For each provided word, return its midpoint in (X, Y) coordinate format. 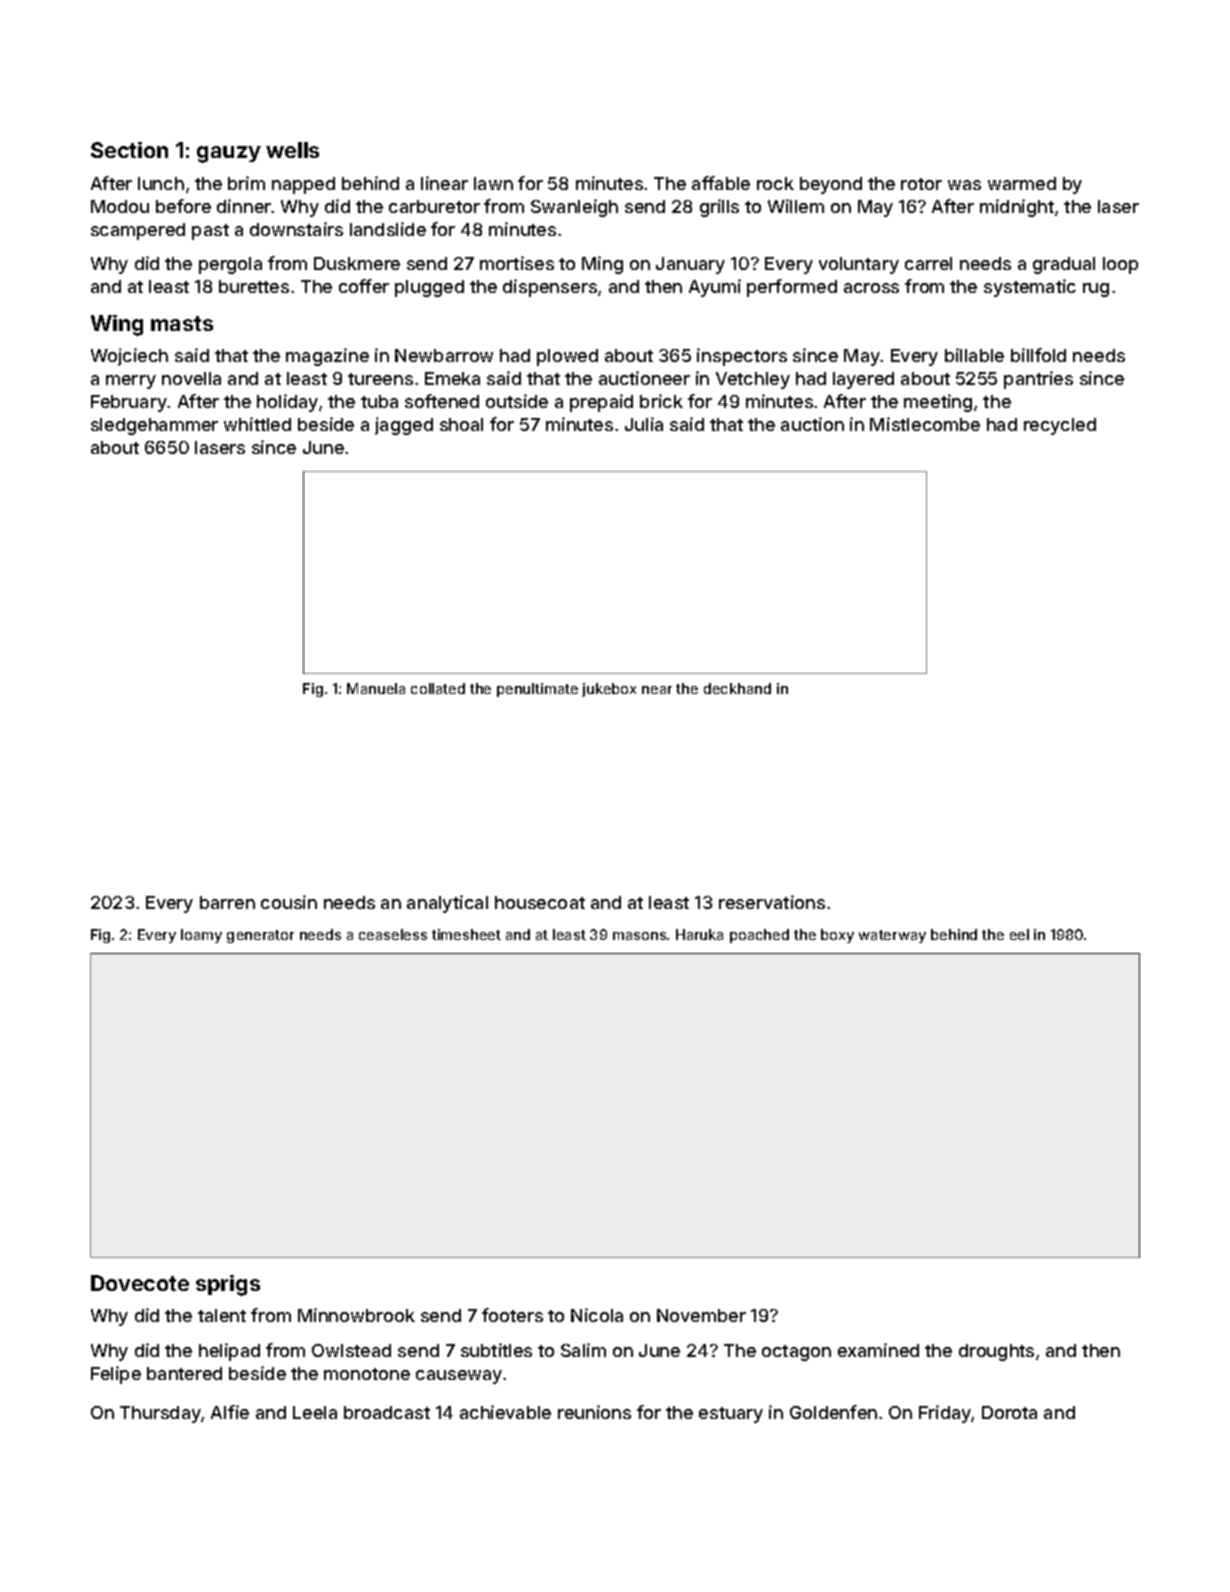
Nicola (597, 1315)
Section (129, 150)
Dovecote (140, 1283)
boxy (837, 936)
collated (438, 688)
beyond (831, 185)
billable (974, 355)
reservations (772, 902)
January (690, 265)
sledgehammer (154, 426)
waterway (892, 936)
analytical (447, 904)
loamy (201, 936)
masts (182, 323)
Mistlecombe (925, 424)
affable (721, 183)
